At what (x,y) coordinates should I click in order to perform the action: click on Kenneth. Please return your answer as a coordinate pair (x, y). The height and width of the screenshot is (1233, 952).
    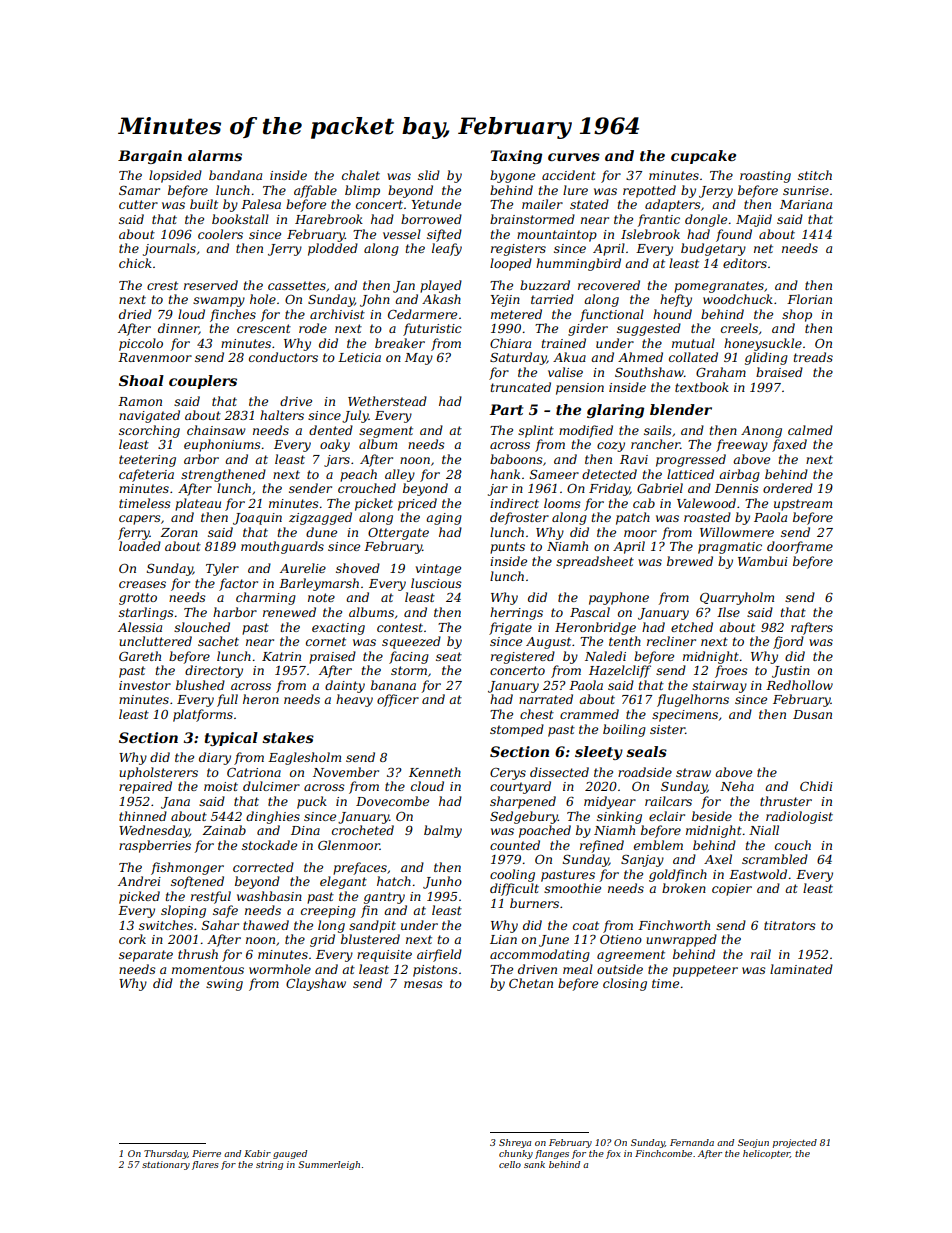
    Looking at the image, I should click on (435, 772).
